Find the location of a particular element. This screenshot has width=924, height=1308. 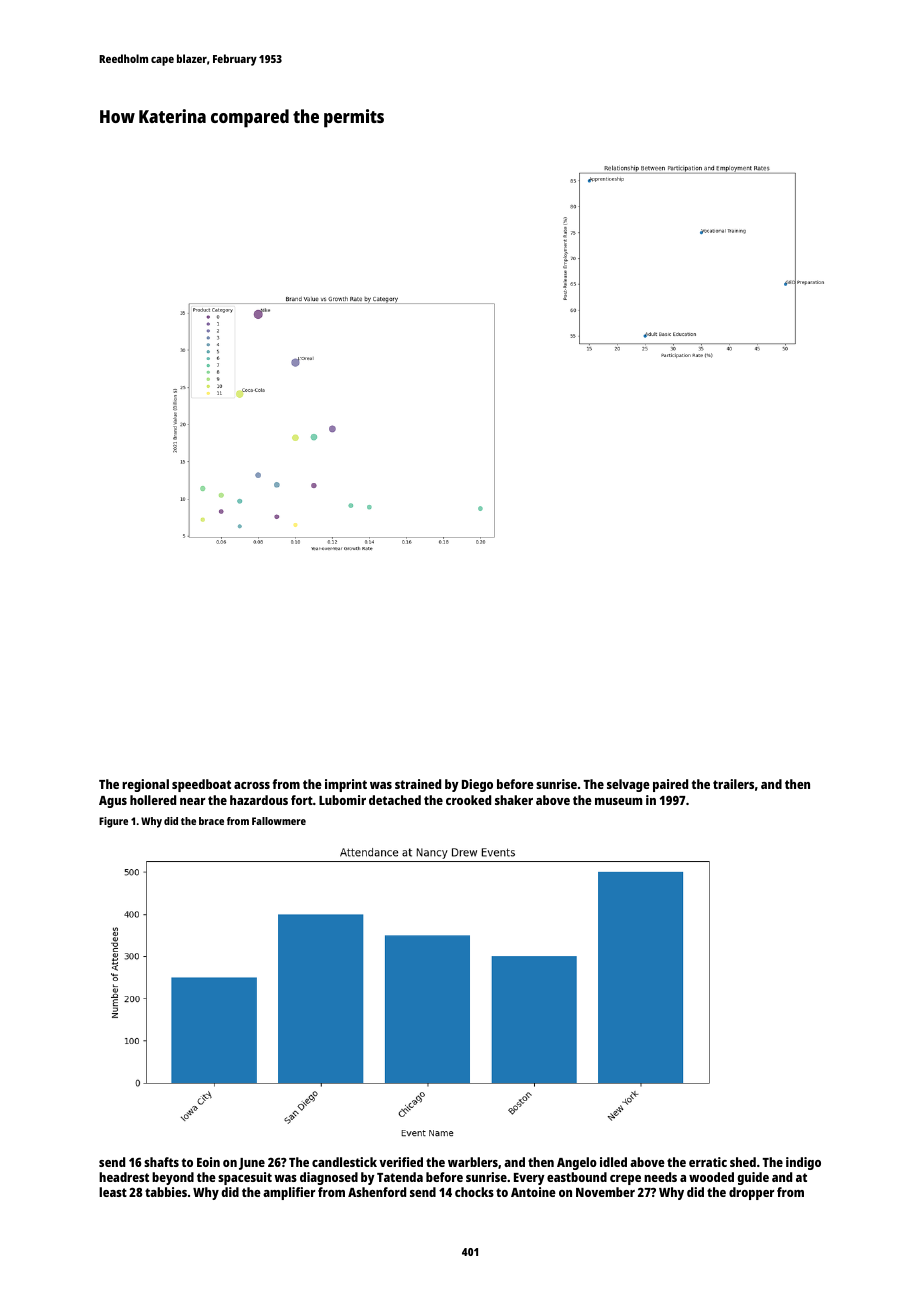

tabbies is located at coordinates (166, 1192).
